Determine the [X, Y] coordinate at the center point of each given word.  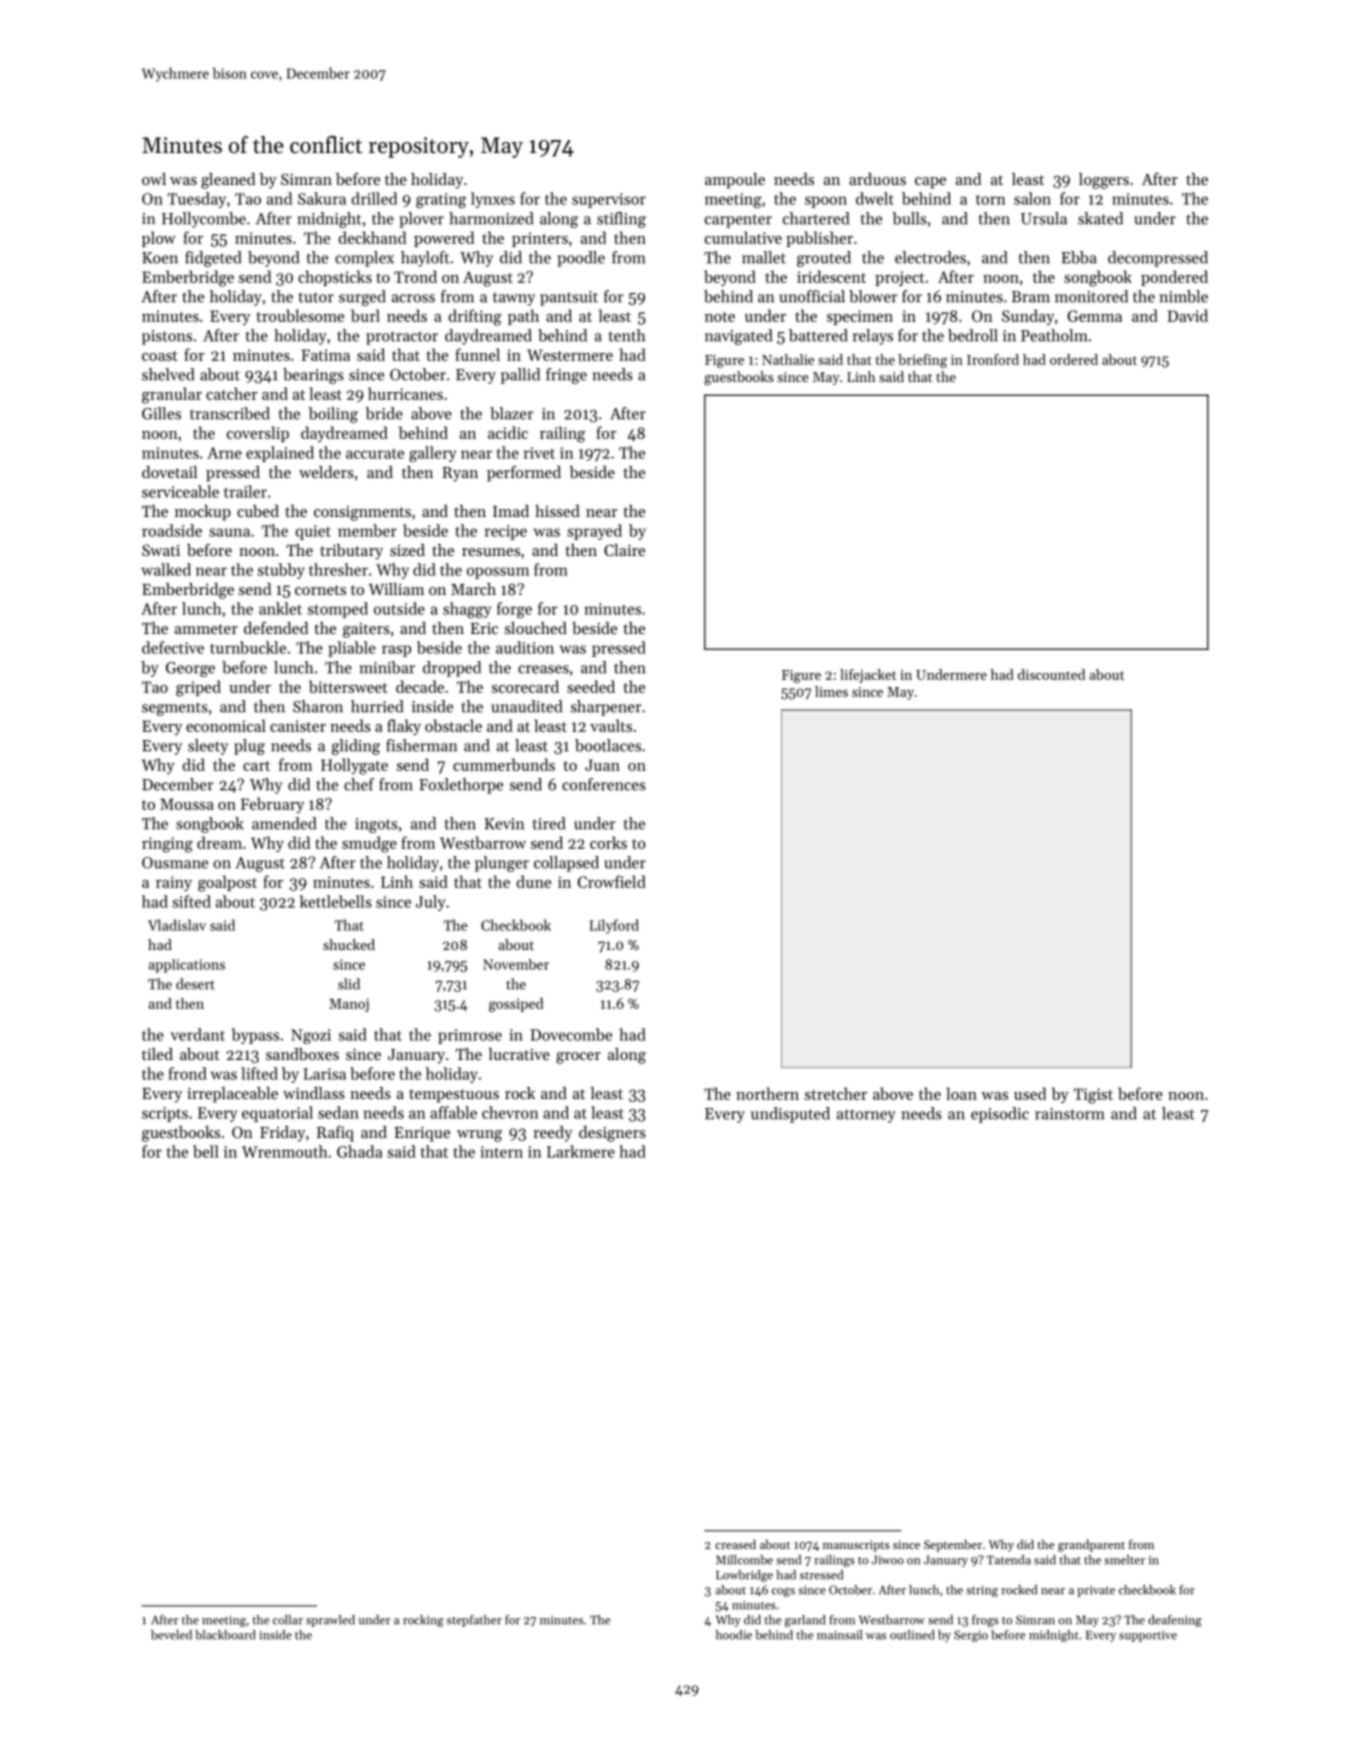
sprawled [330, 1621]
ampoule [735, 181]
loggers [1104, 181]
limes [831, 691]
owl [154, 179]
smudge [369, 844]
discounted [1051, 674]
